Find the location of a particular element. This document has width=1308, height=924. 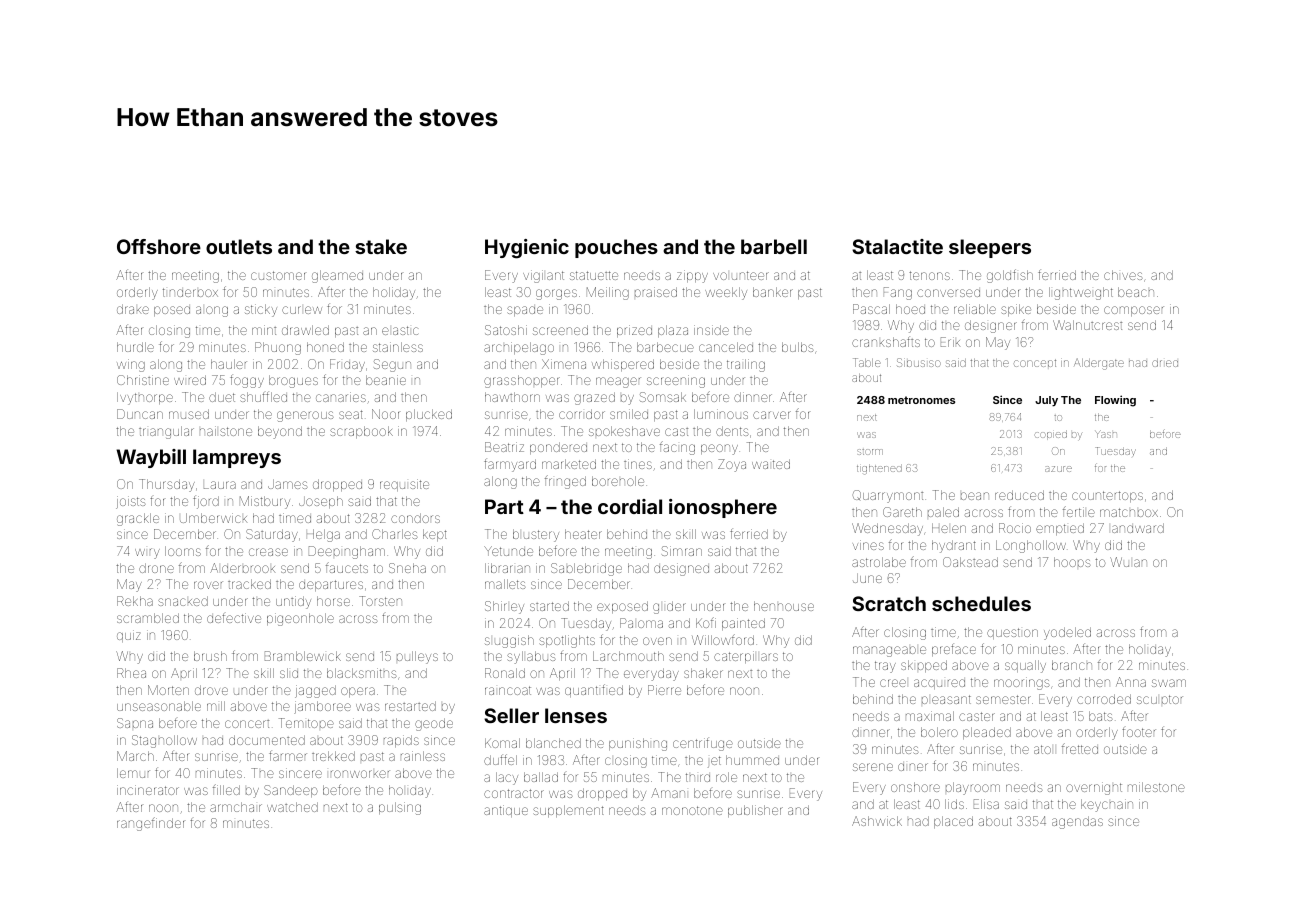

agendas is located at coordinates (1077, 822).
